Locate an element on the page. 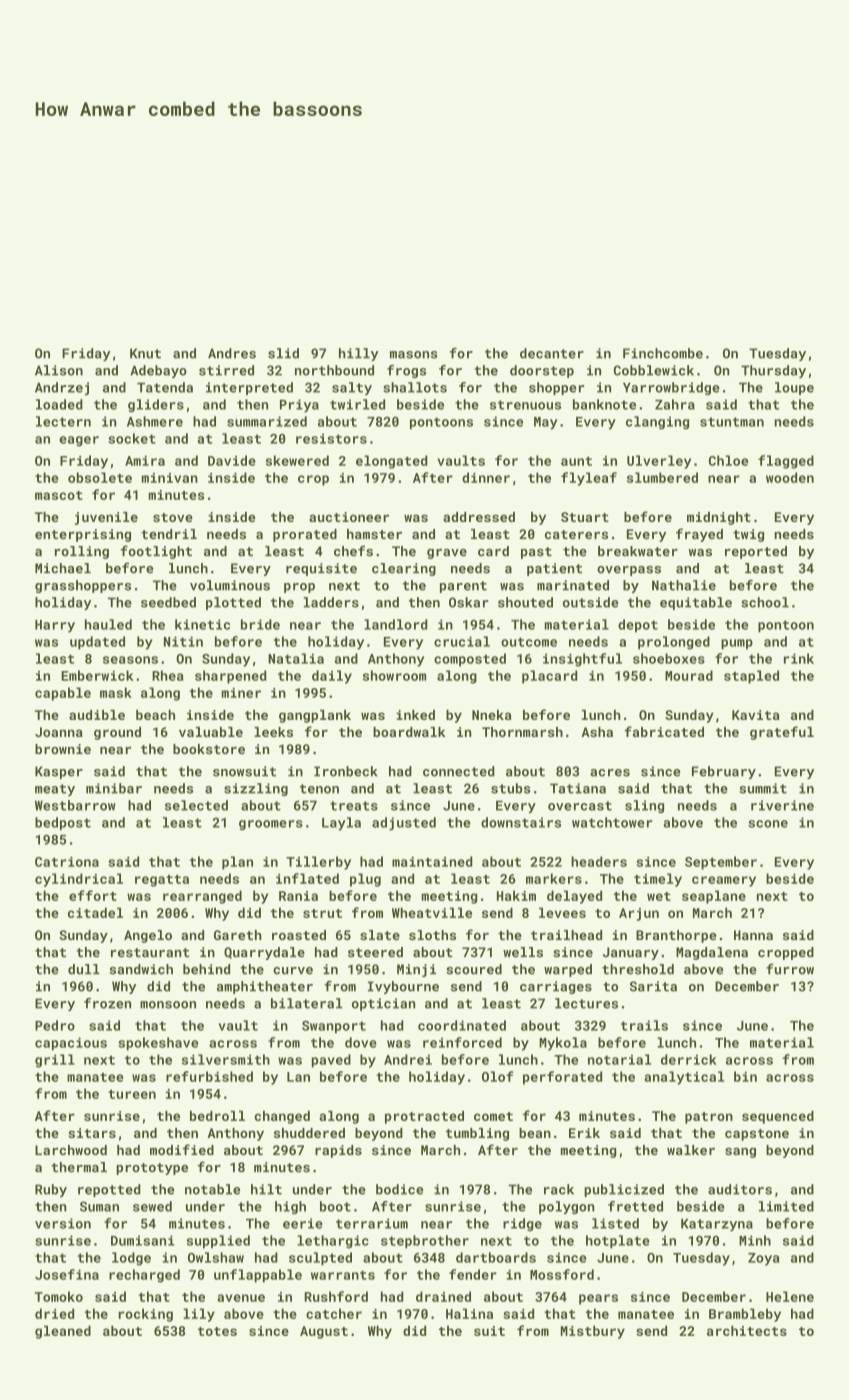 This page has height=1400, width=849. furrow is located at coordinates (790, 969).
